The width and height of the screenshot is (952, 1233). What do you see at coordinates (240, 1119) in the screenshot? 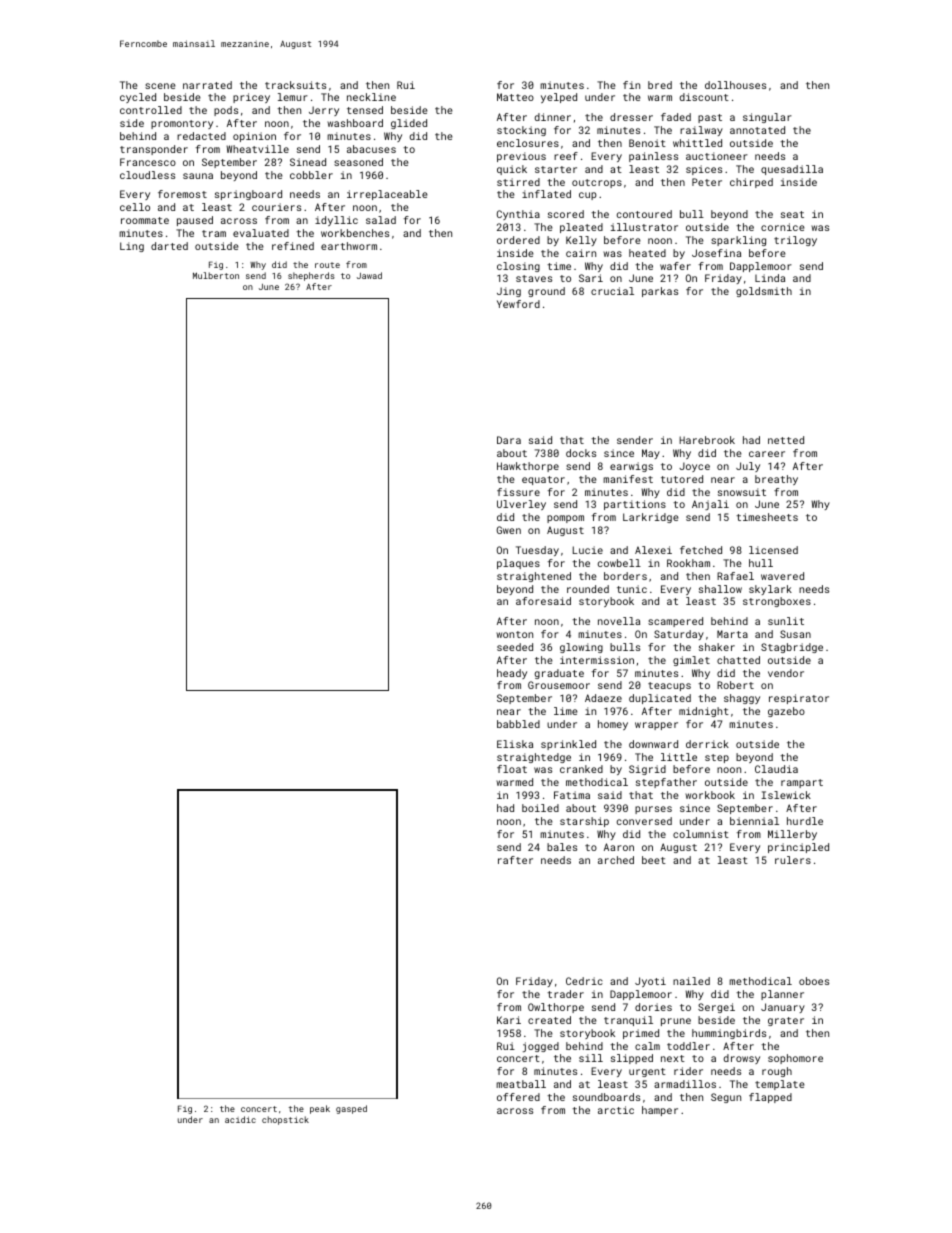
I see `acidic` at bounding box center [240, 1119].
